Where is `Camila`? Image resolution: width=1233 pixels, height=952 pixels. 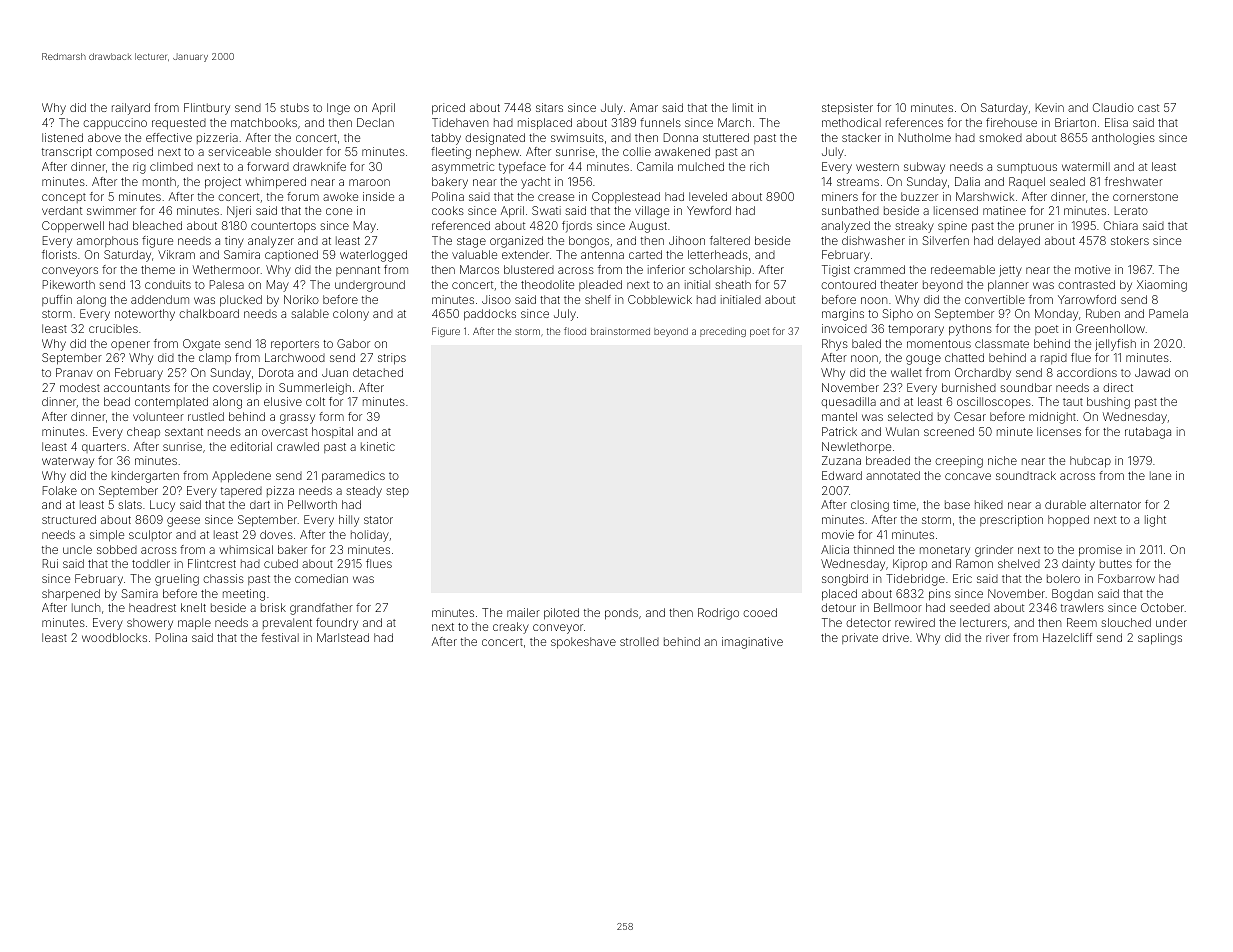 Camila is located at coordinates (655, 166).
